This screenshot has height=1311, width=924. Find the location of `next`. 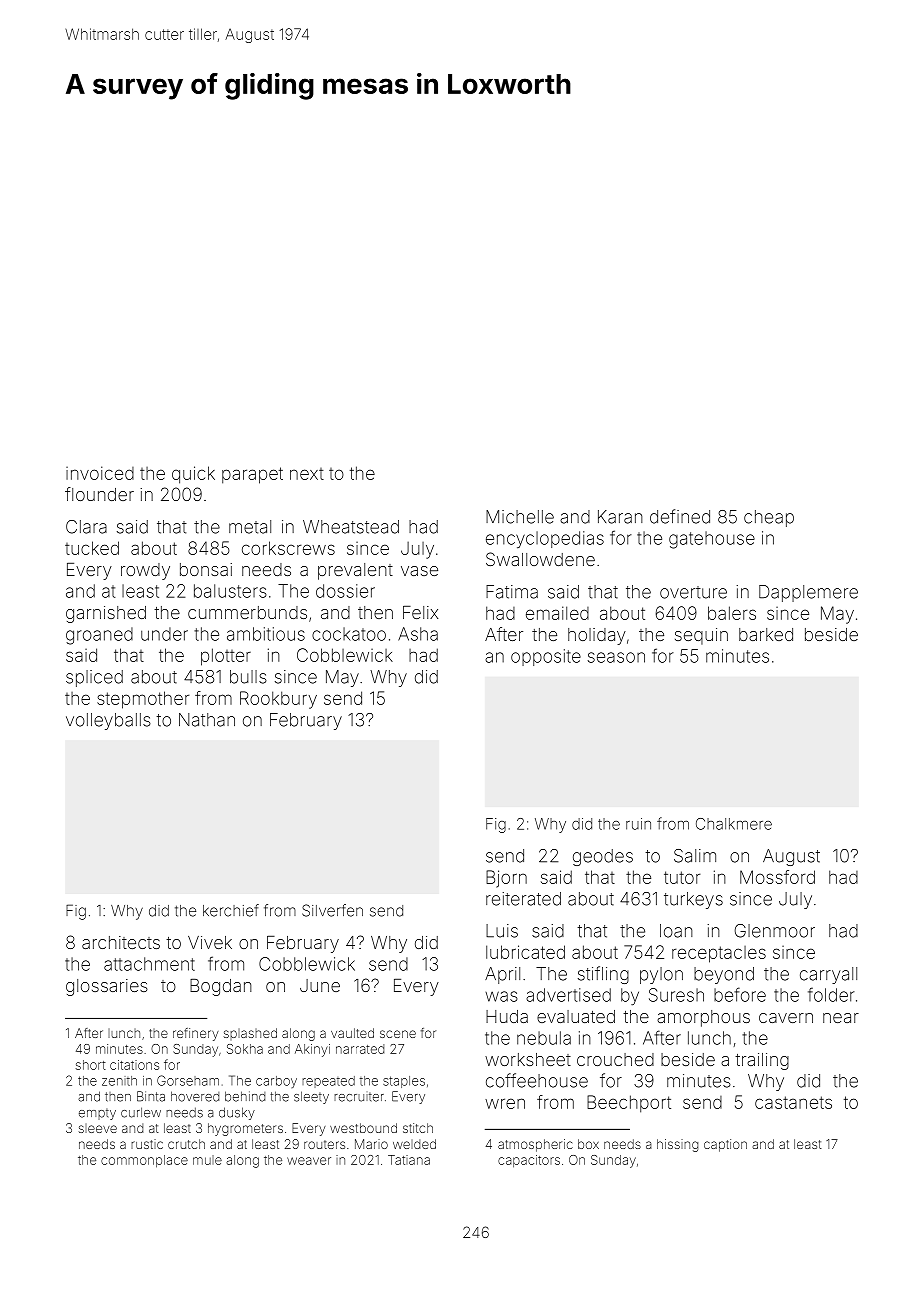

next is located at coordinates (307, 474).
